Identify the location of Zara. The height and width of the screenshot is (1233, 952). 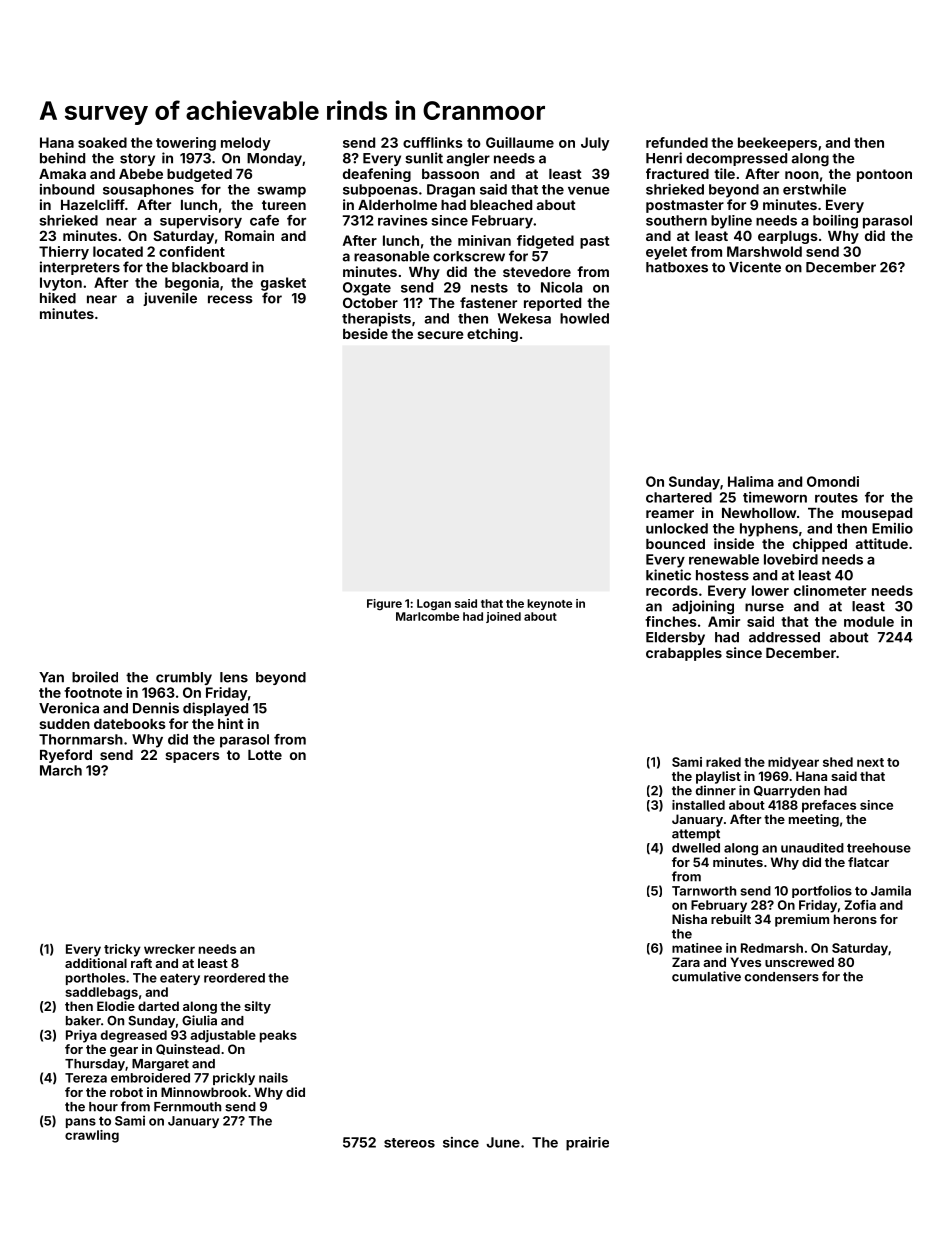
(686, 962).
